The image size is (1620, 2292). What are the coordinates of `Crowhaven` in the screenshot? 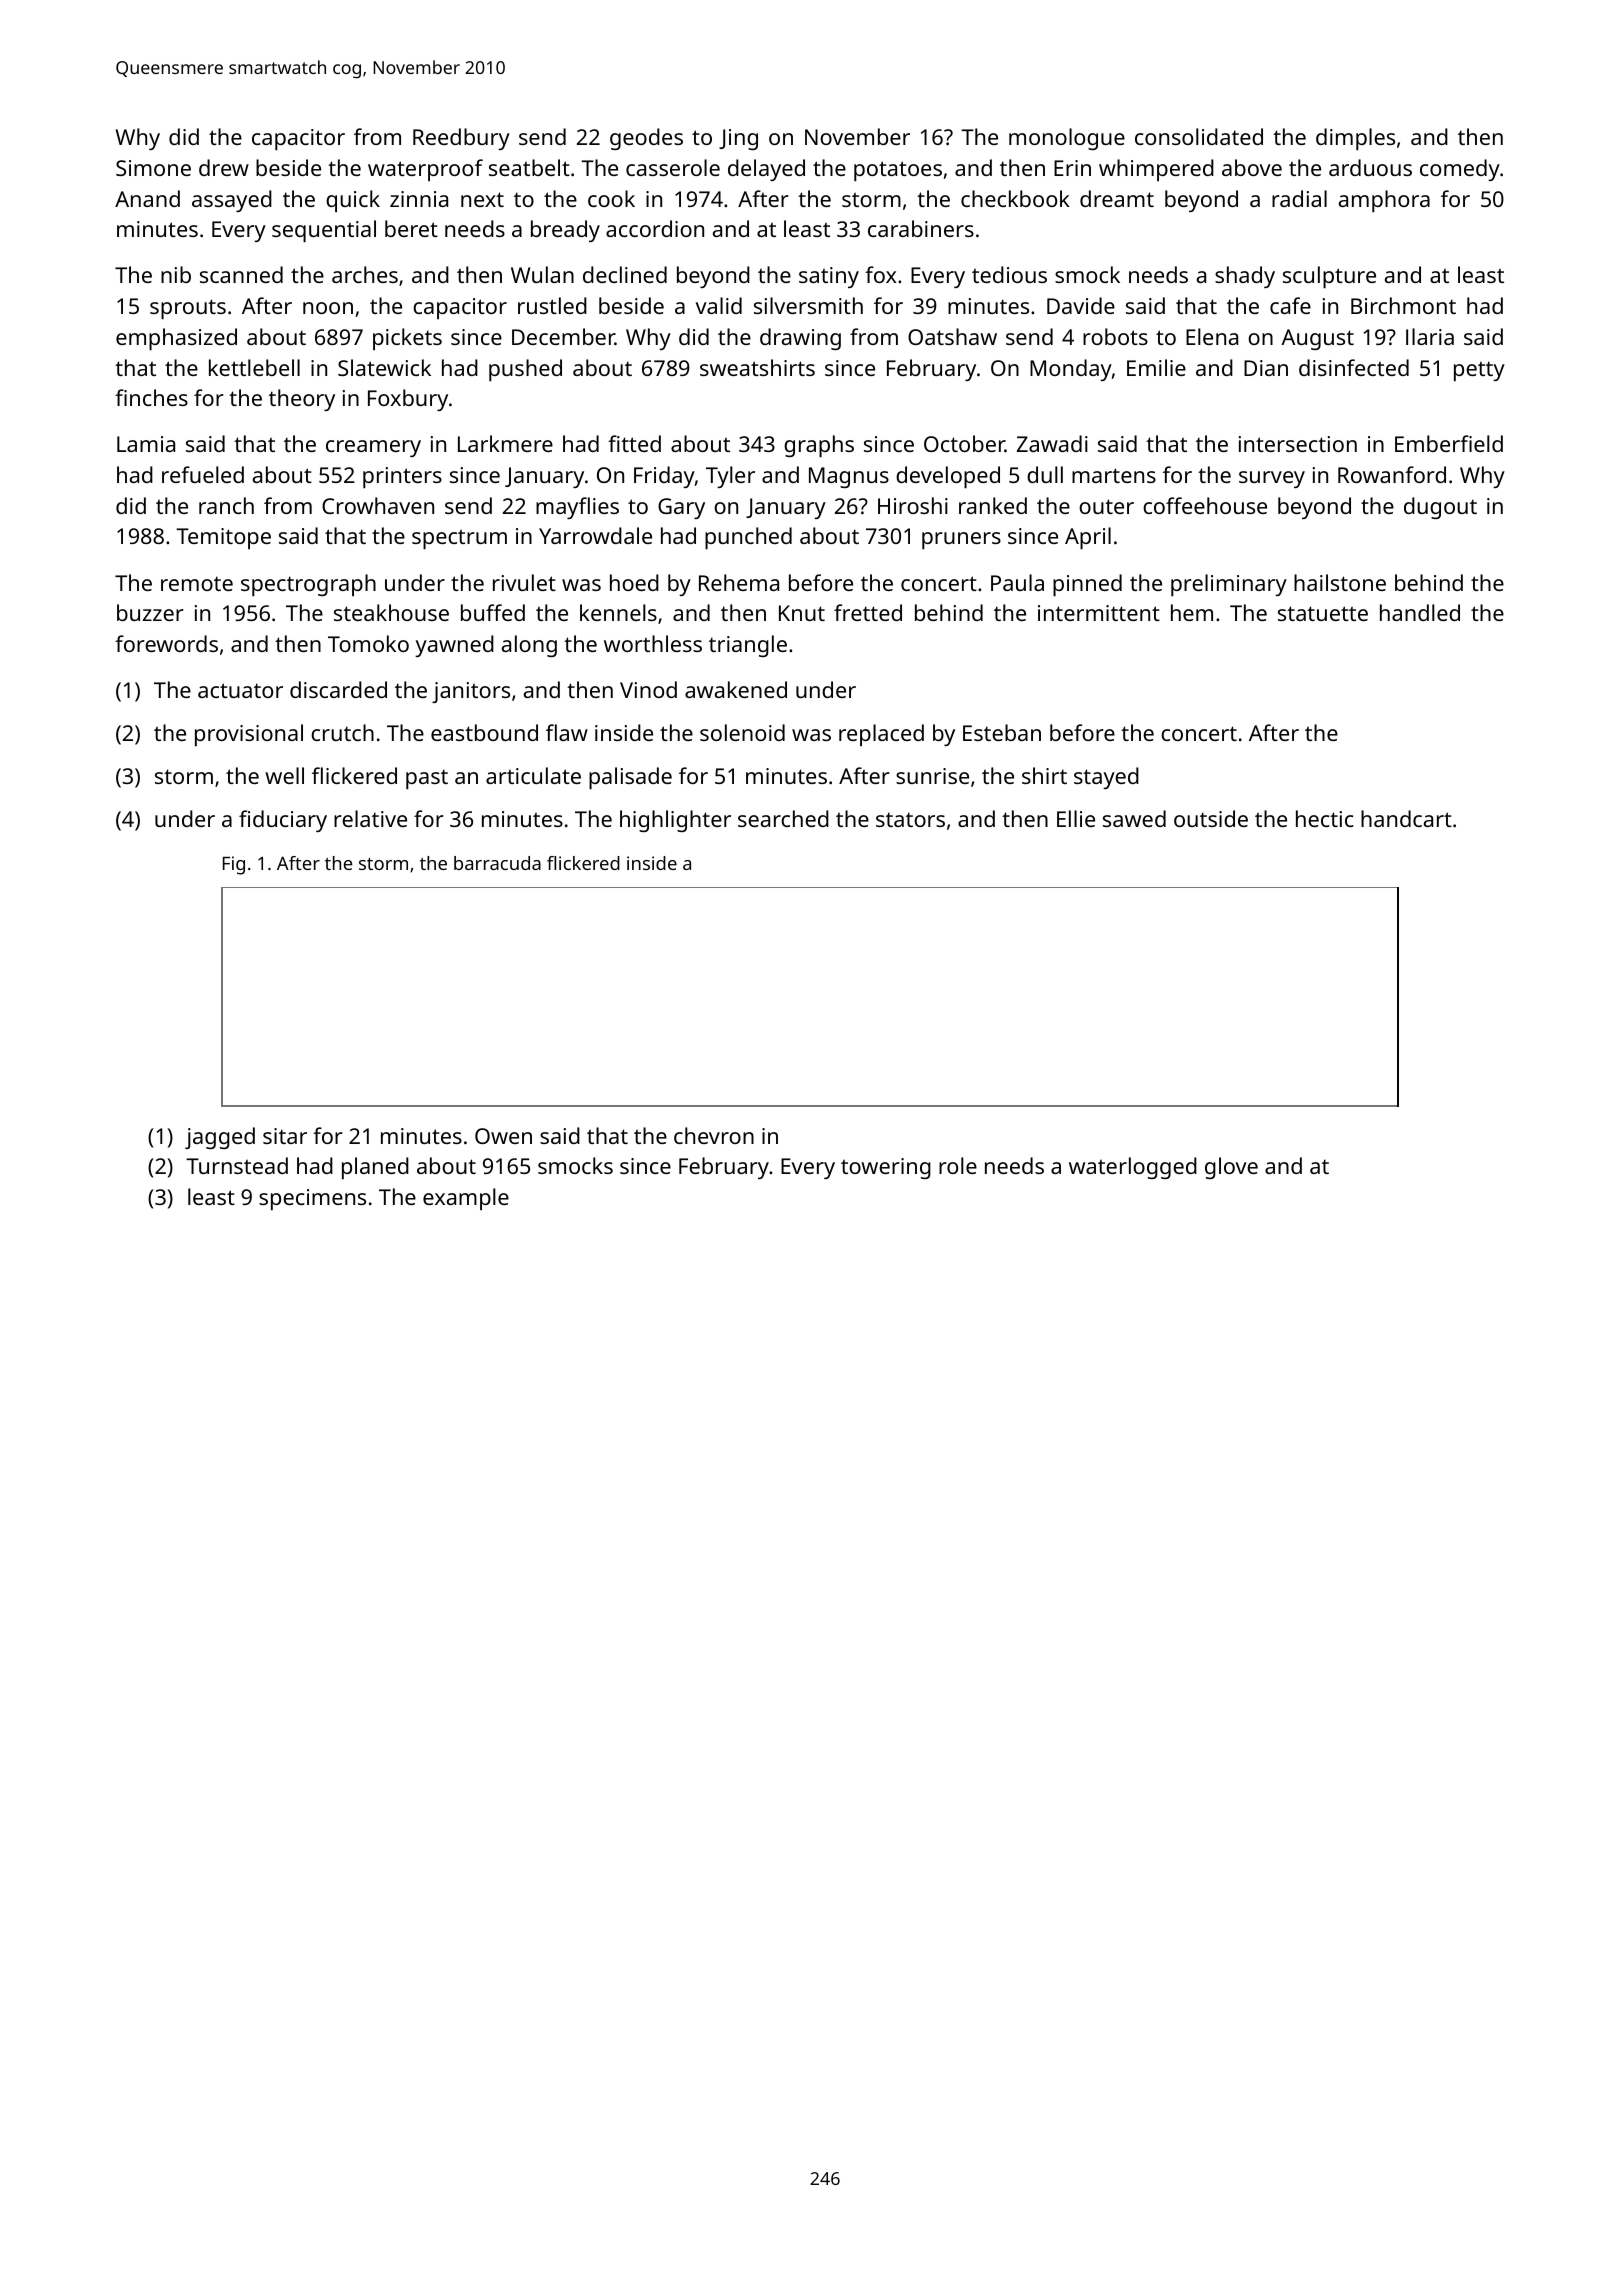 It's located at (378, 505).
